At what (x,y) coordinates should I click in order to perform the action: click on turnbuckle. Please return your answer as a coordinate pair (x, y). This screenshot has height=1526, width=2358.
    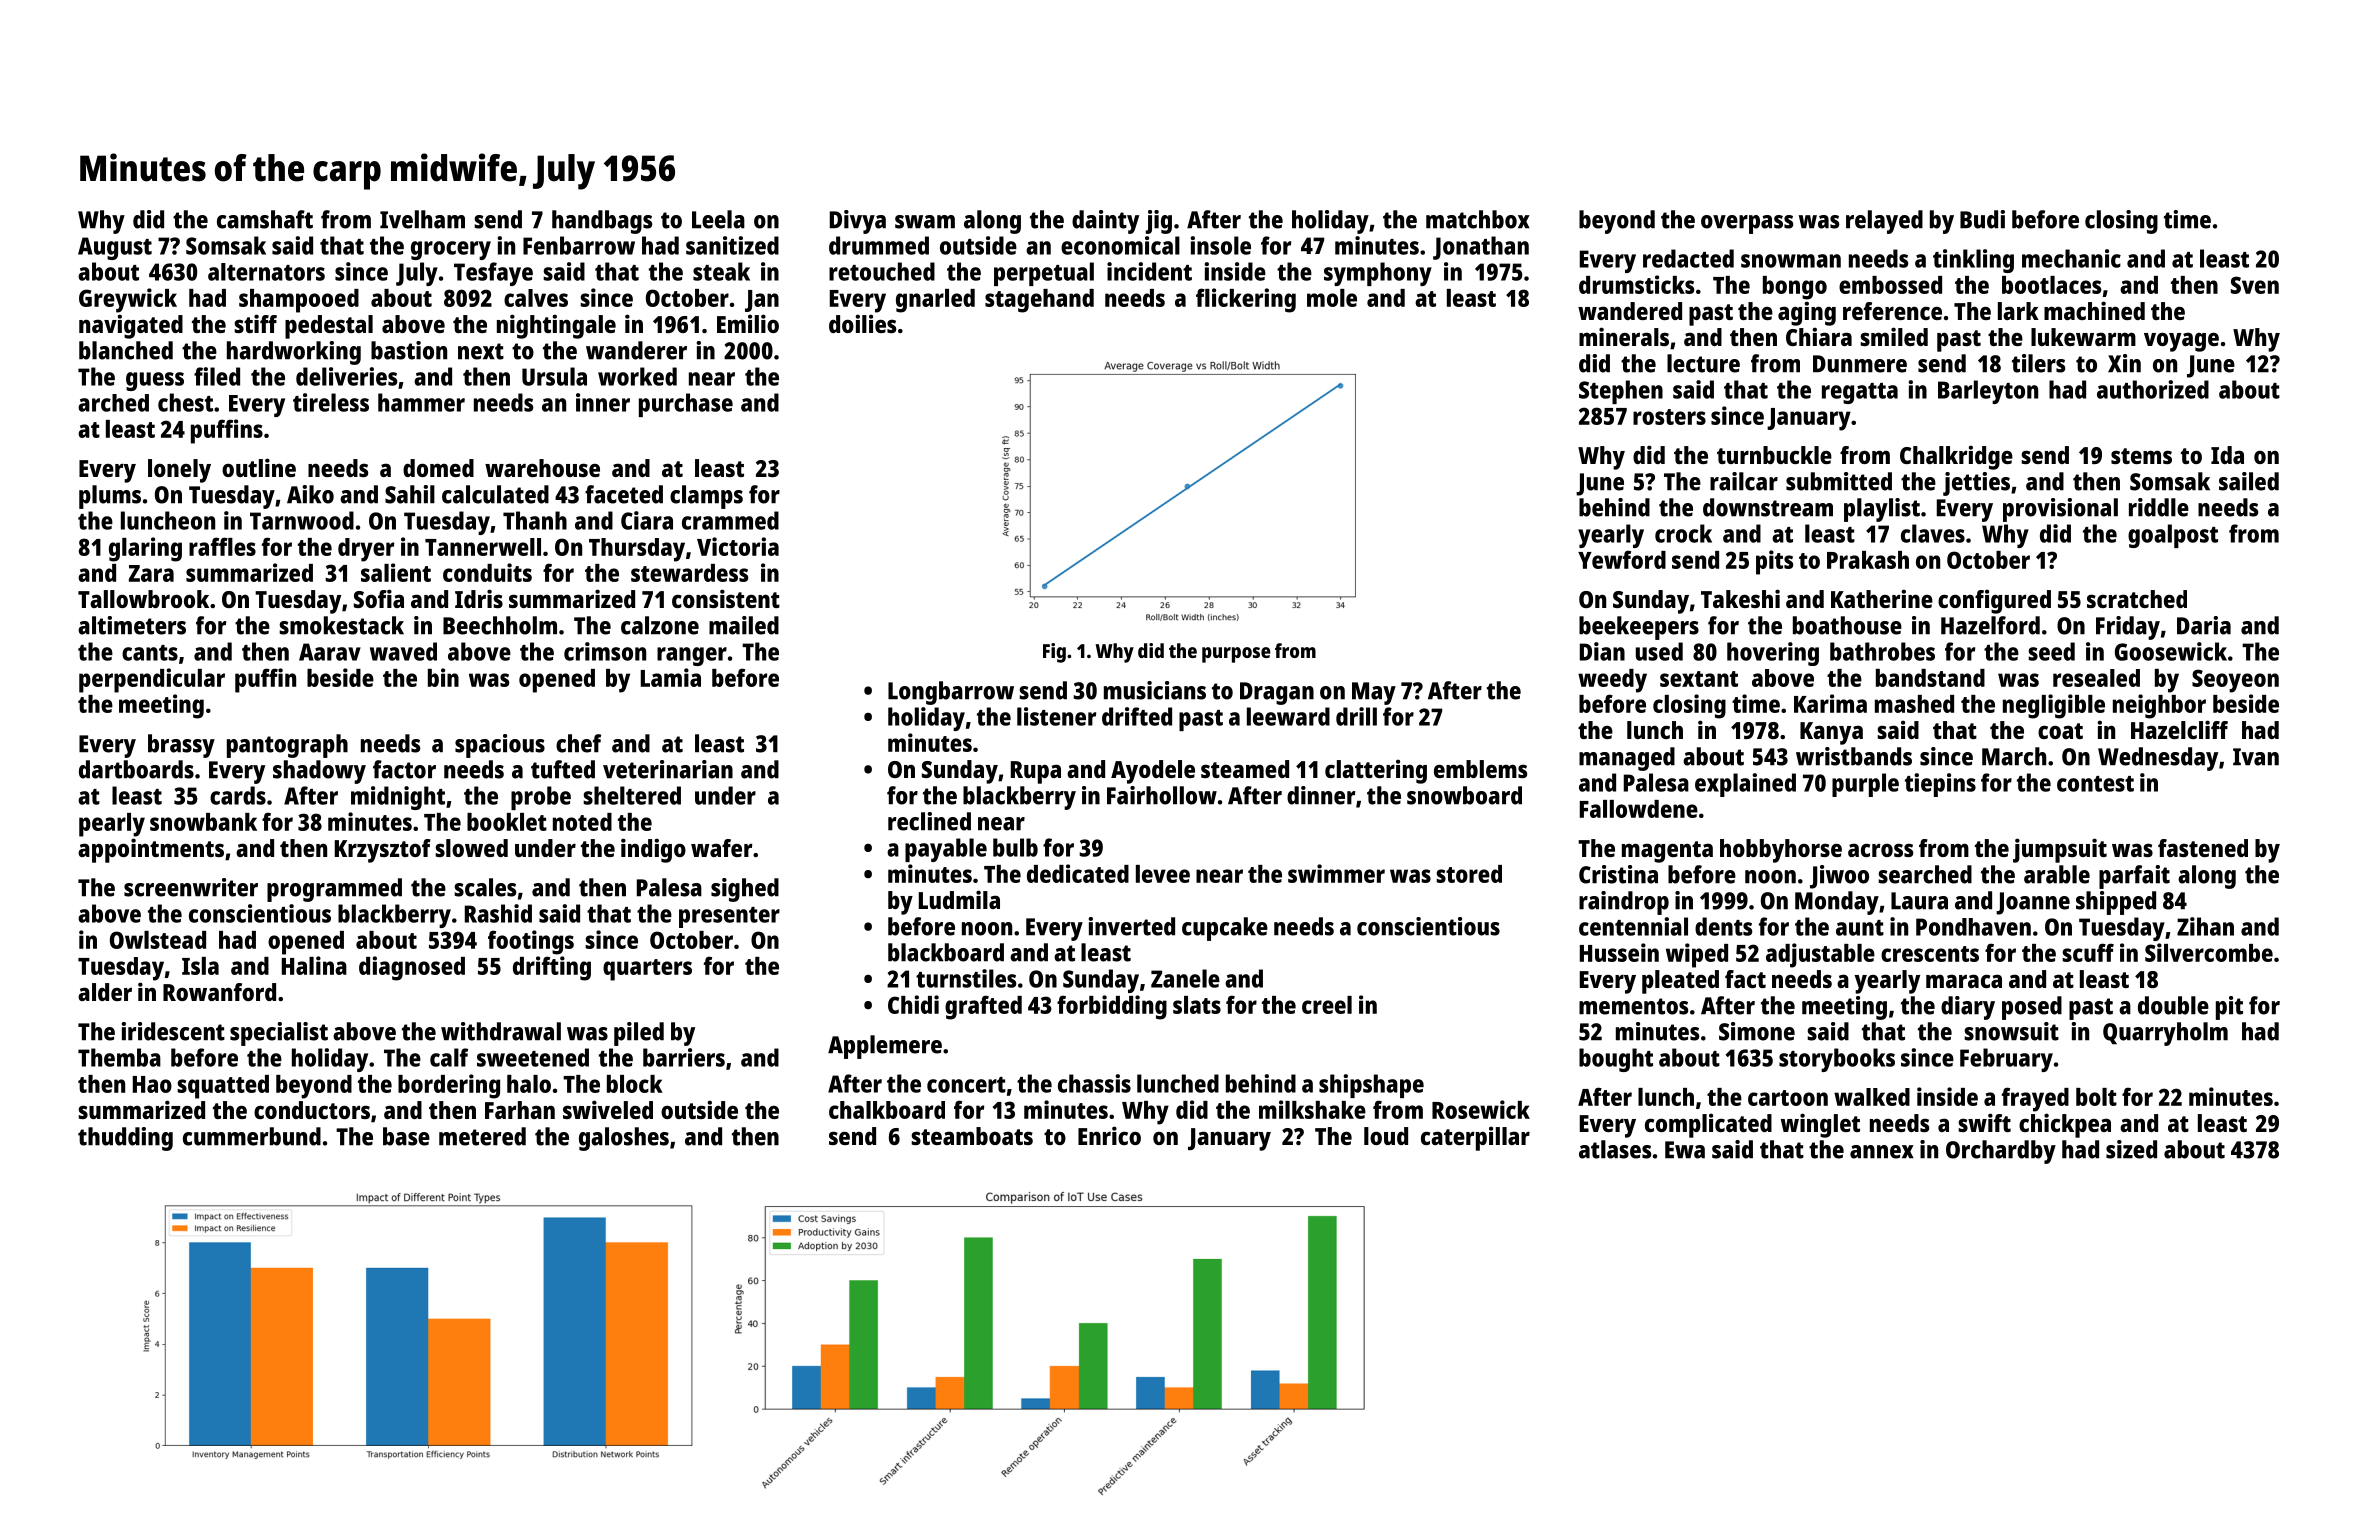
    Looking at the image, I should click on (1774, 455).
